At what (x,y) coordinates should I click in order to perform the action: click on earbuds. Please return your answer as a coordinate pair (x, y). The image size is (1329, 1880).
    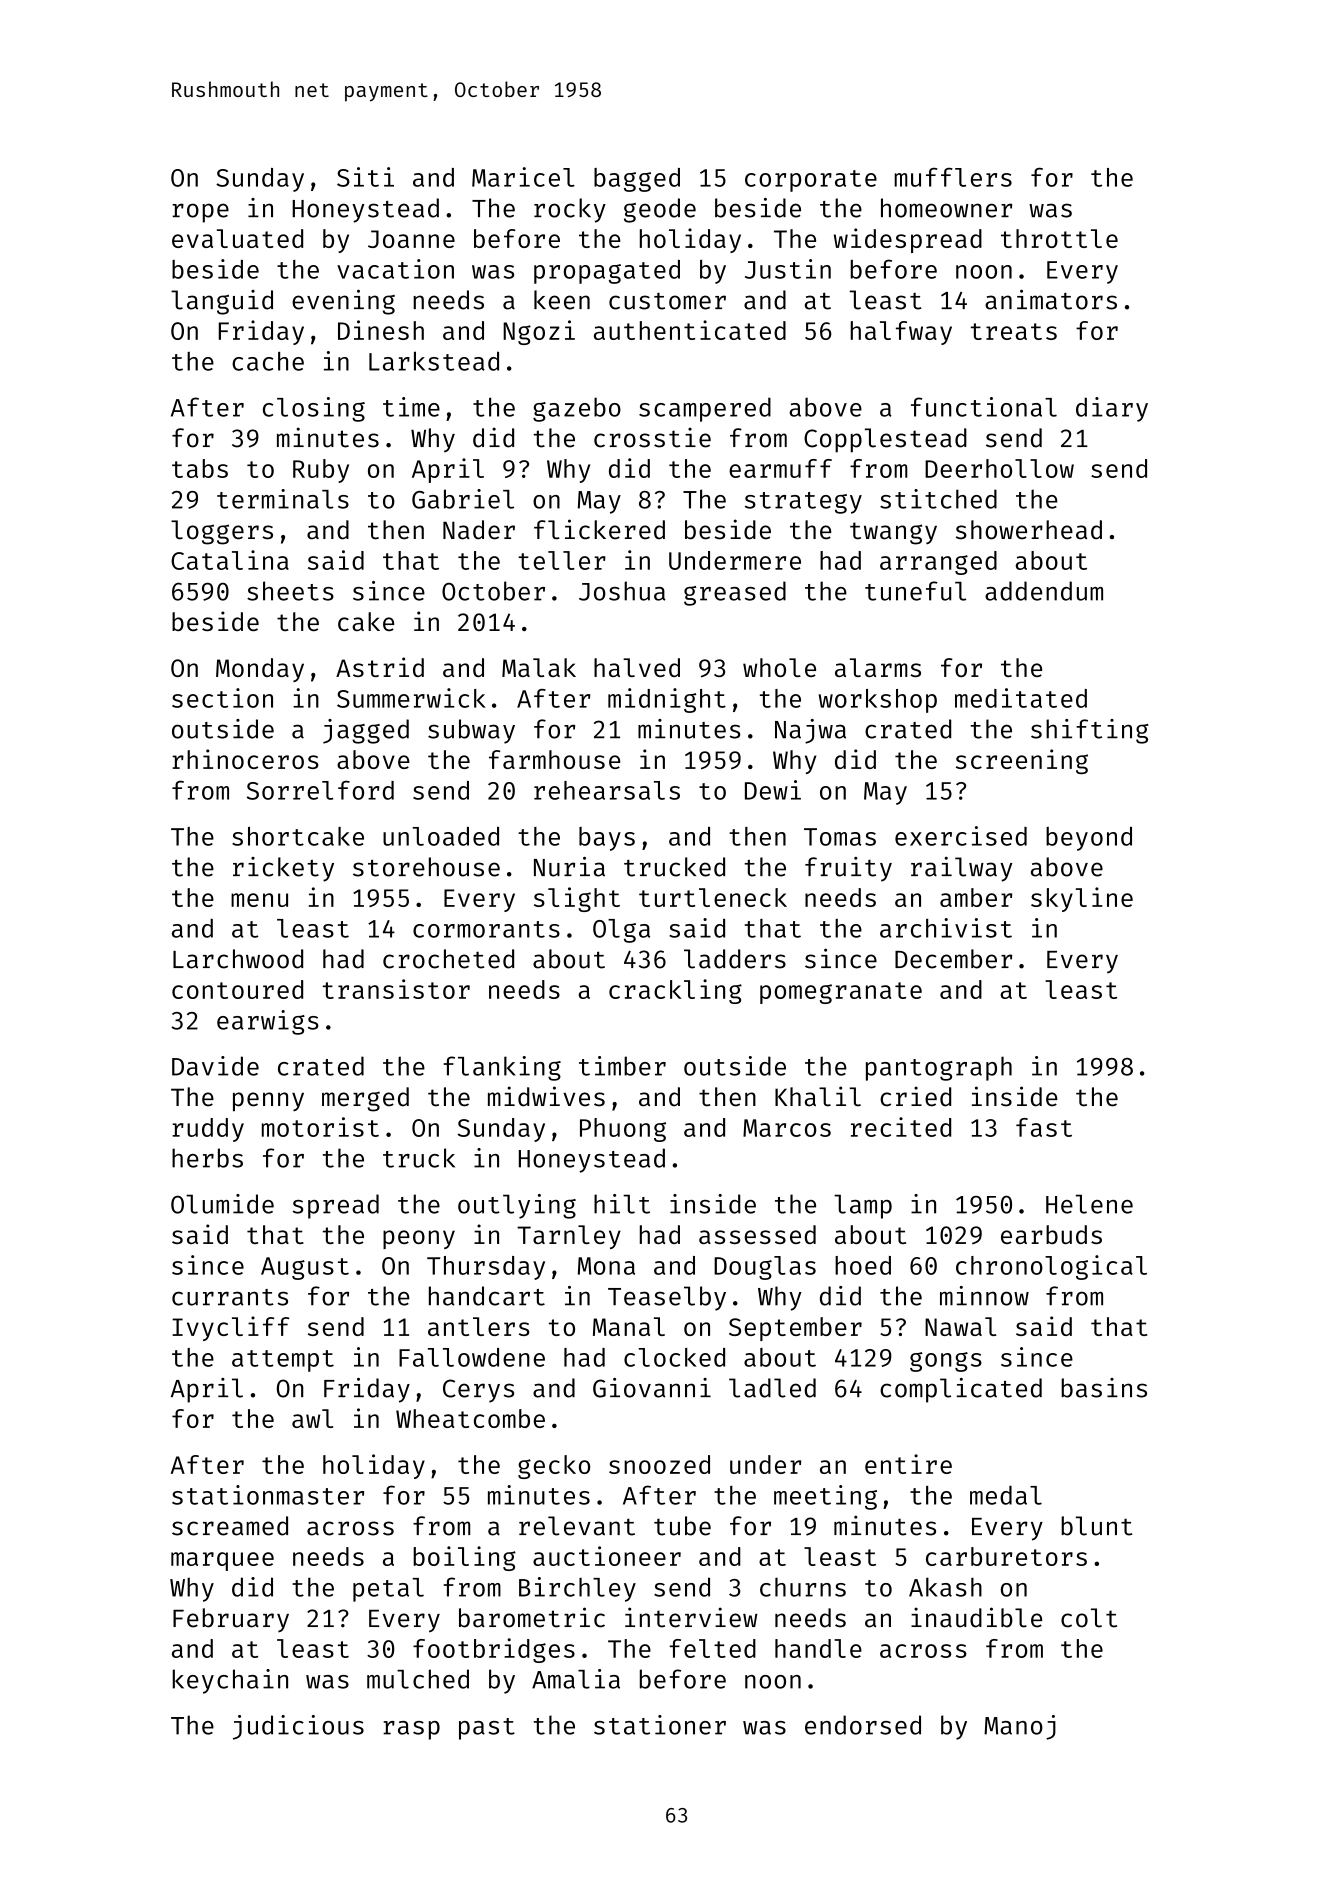
    Looking at the image, I should click on (1051, 1234).
